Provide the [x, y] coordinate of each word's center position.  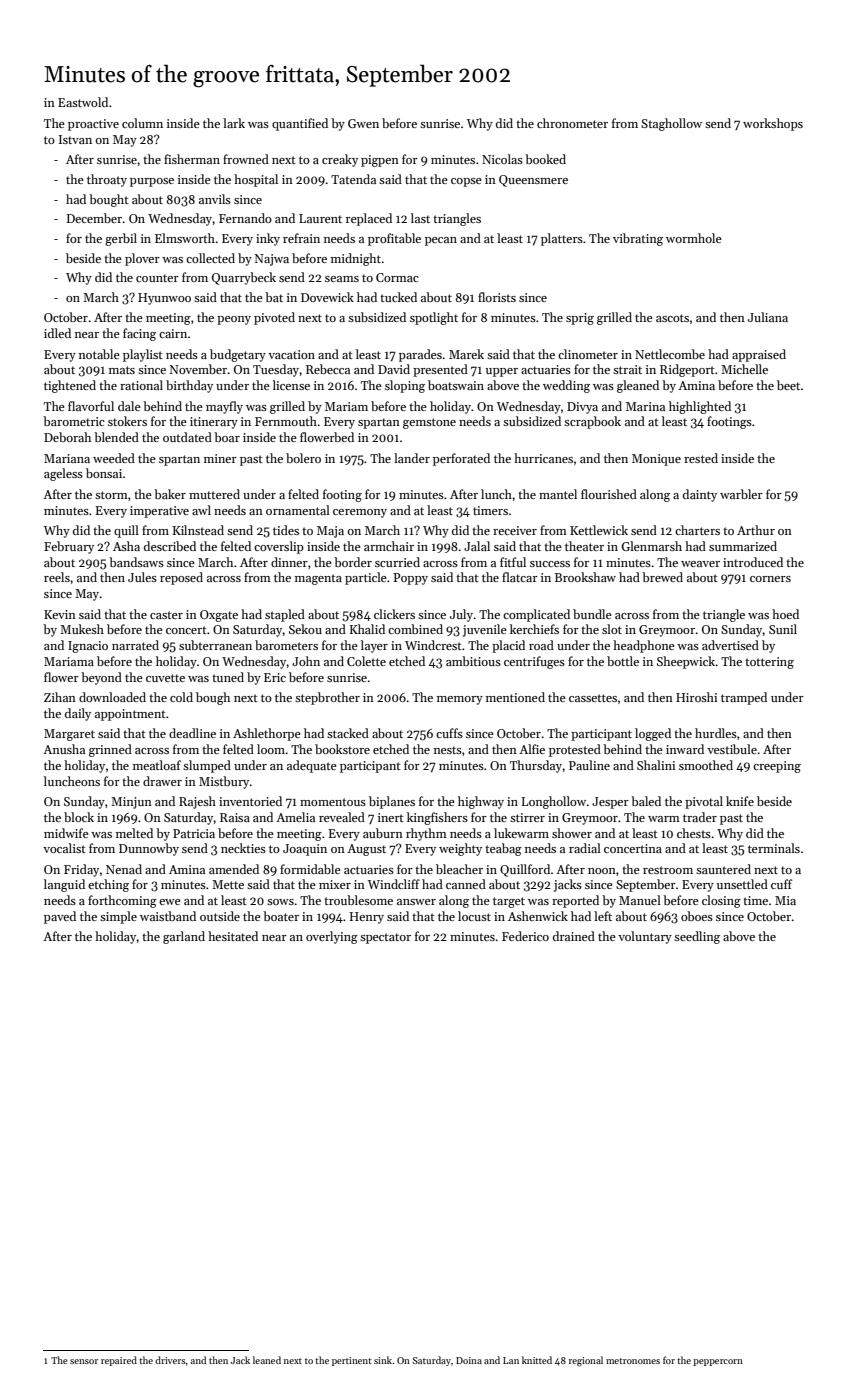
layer [374, 646]
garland [184, 937]
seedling [697, 937]
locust [474, 916]
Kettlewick [599, 530]
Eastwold [83, 102]
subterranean [215, 645]
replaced [369, 219]
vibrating [638, 239]
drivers [170, 1360]
